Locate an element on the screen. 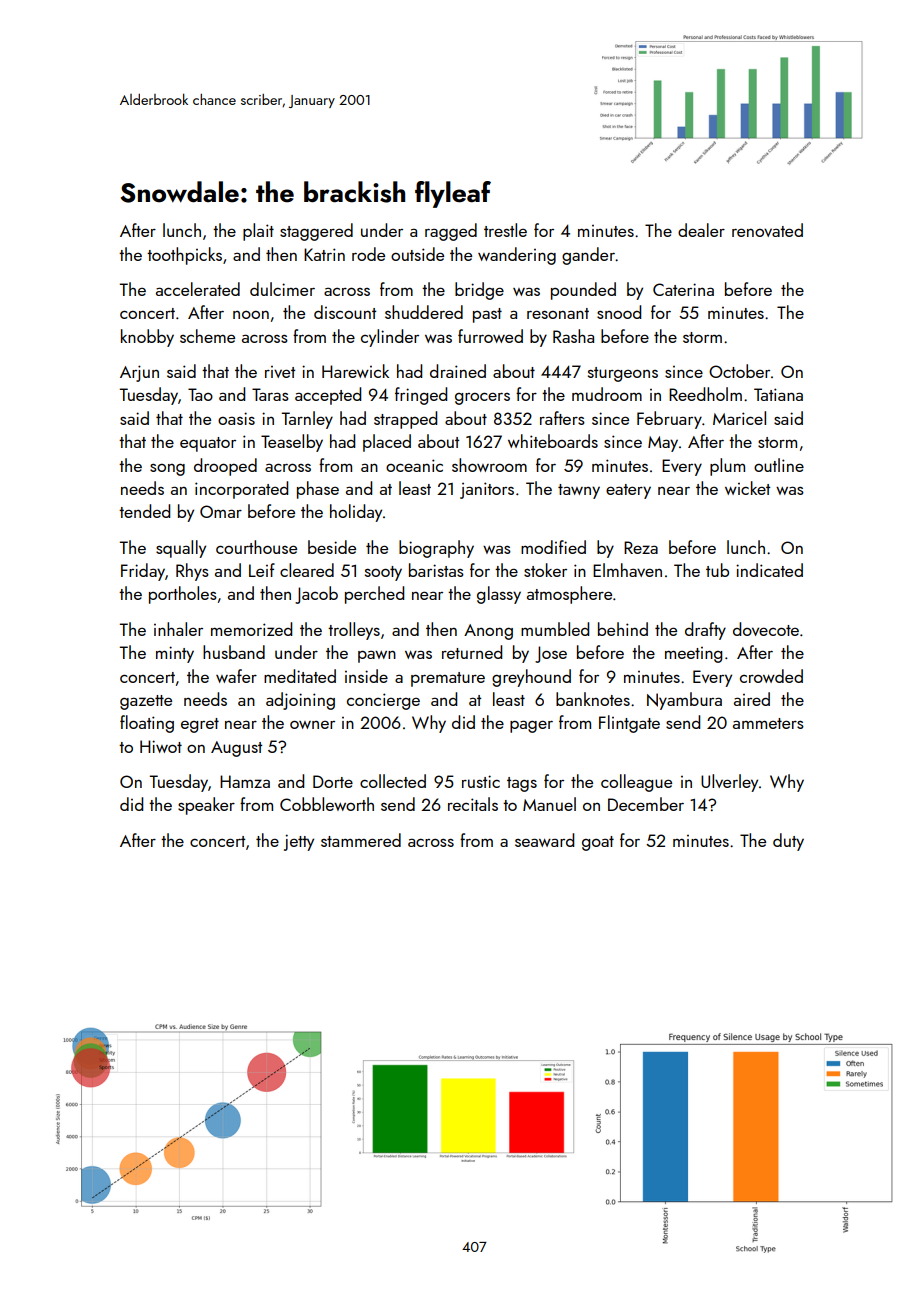 This screenshot has height=1311, width=924. trestle is located at coordinates (505, 230).
